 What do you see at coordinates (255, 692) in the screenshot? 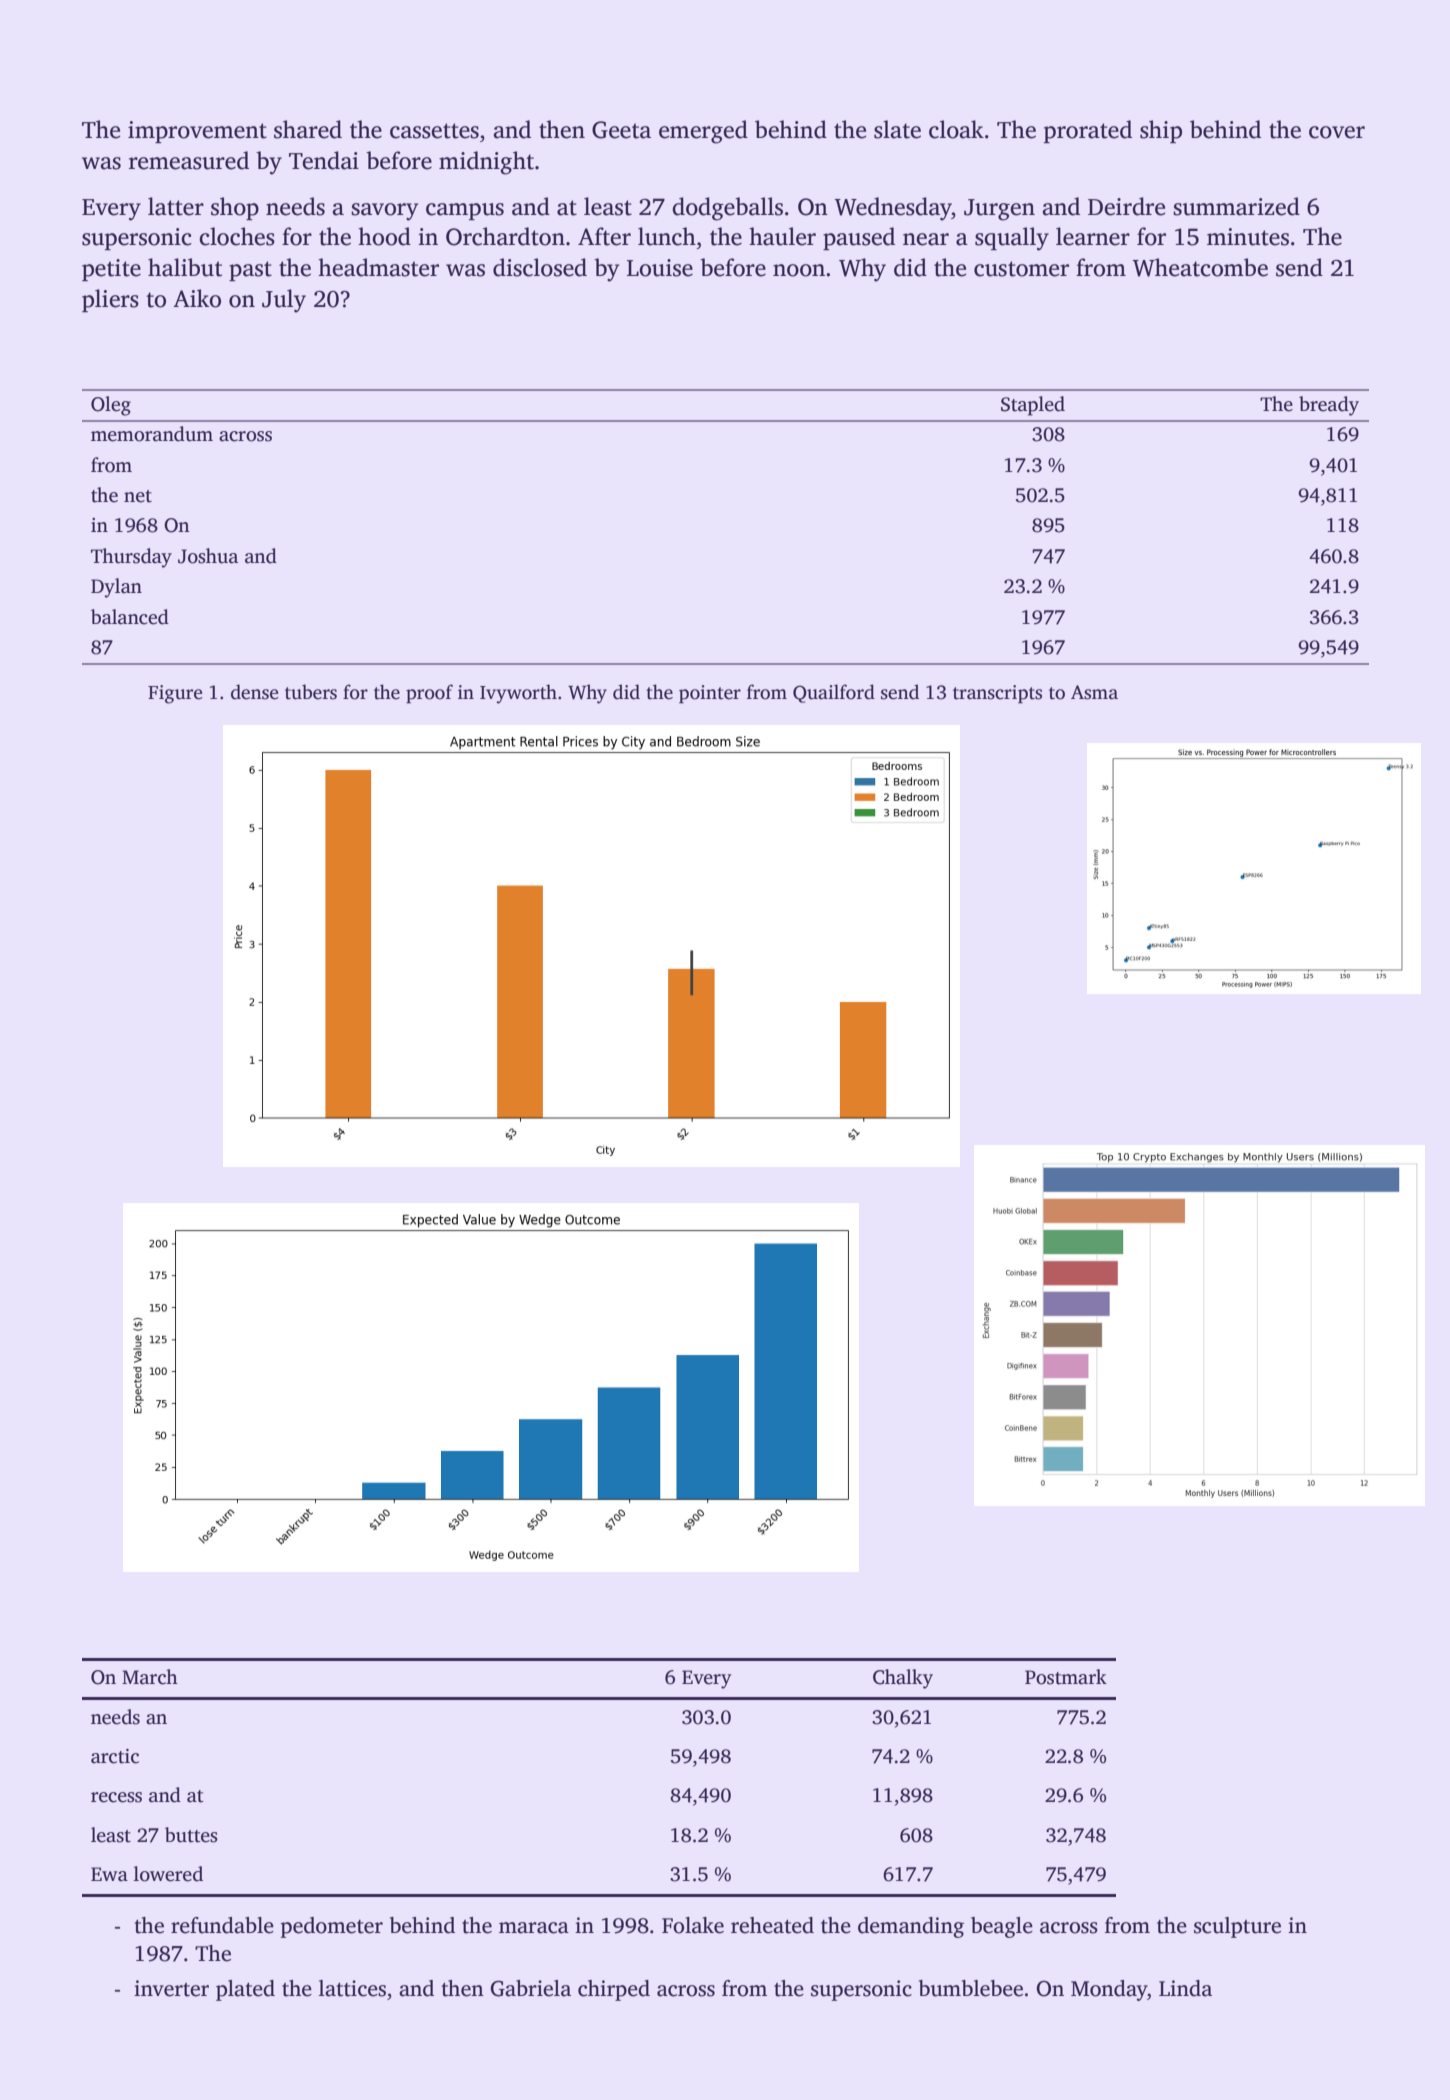
I see `dense` at bounding box center [255, 692].
